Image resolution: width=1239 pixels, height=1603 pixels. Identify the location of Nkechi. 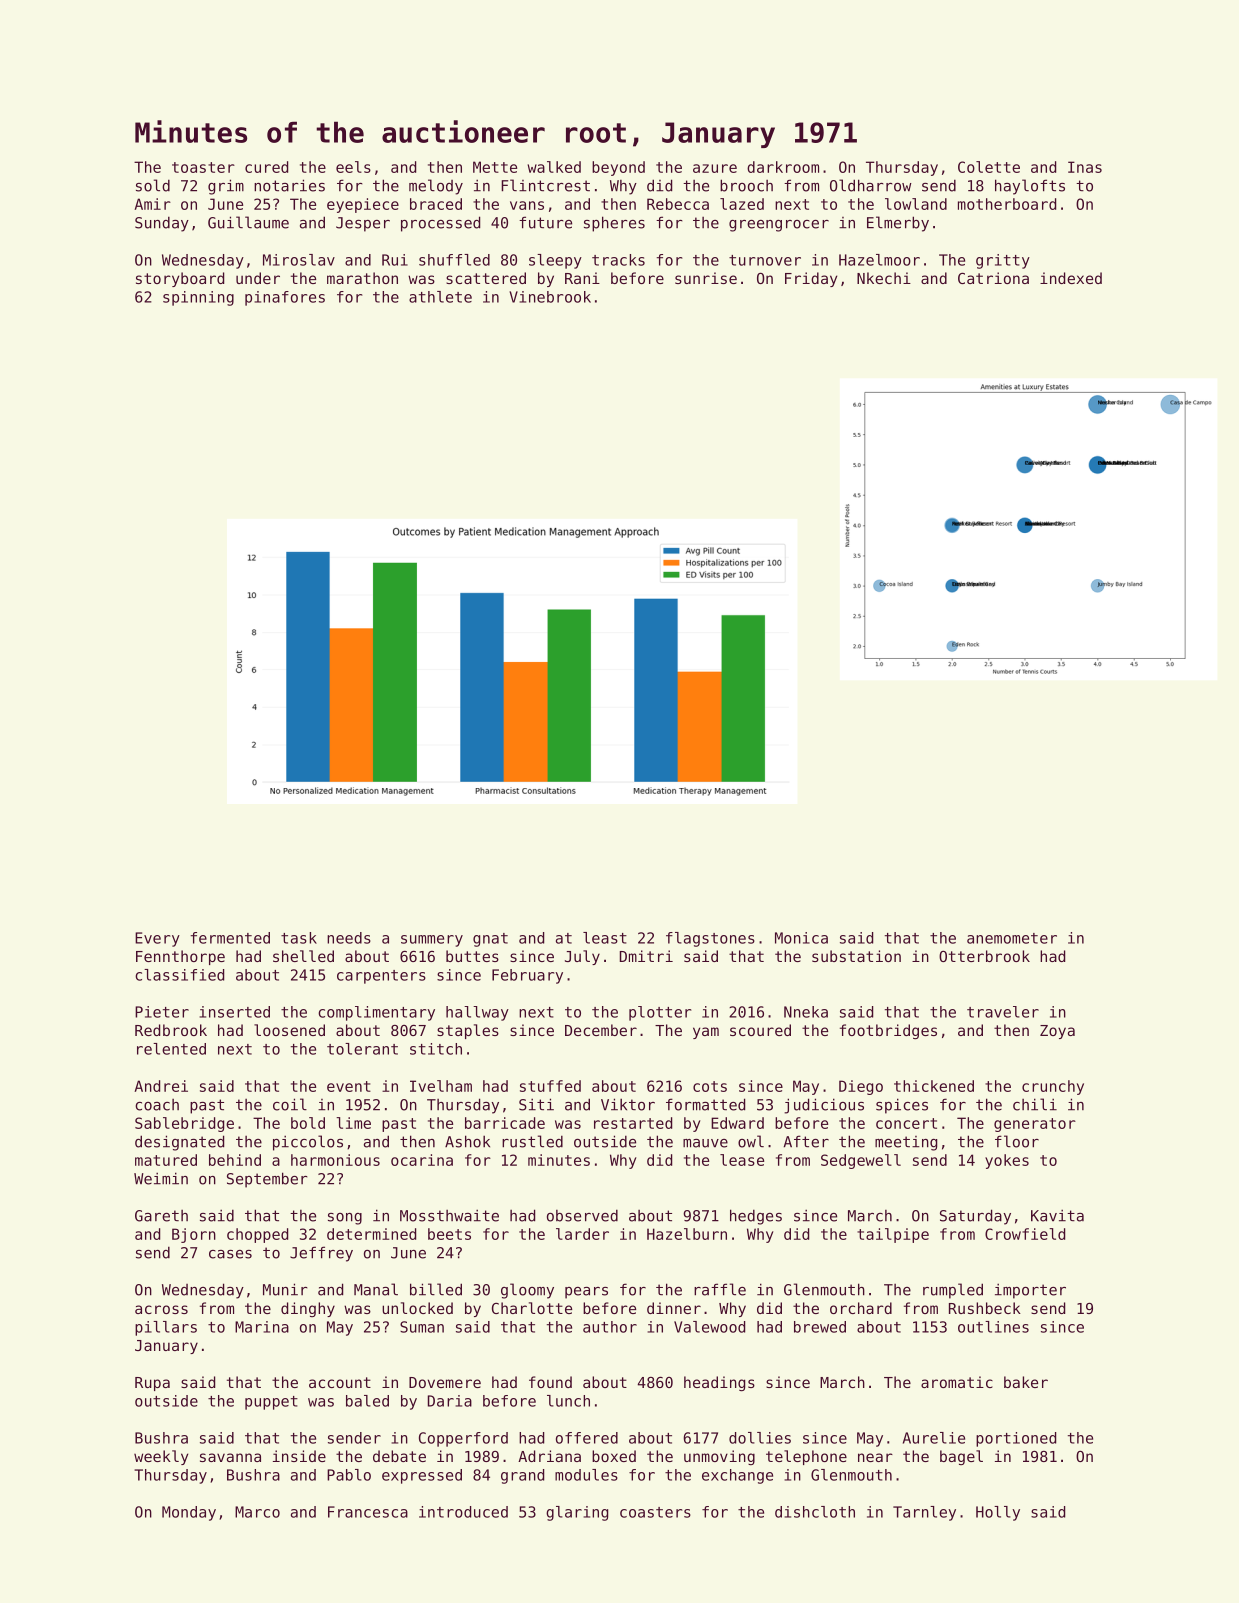
(884, 278).
